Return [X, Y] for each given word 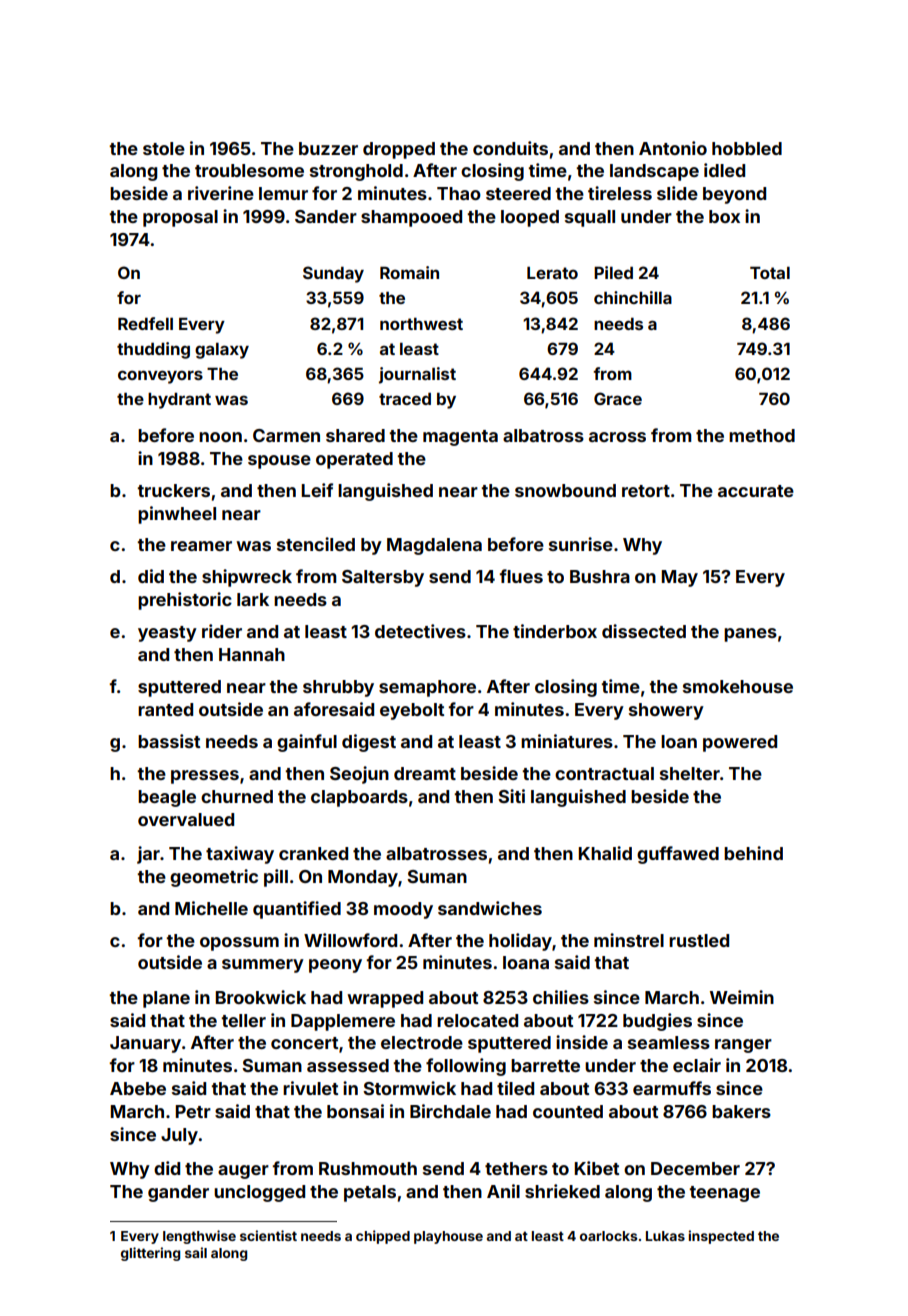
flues [521, 576]
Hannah [252, 654]
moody [403, 910]
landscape [654, 172]
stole [164, 148]
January [145, 1044]
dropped [399, 150]
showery [666, 711]
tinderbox [555, 631]
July [179, 1136]
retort [646, 491]
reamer [201, 546]
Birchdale [450, 1111]
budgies [657, 1022]
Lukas [665, 1236]
